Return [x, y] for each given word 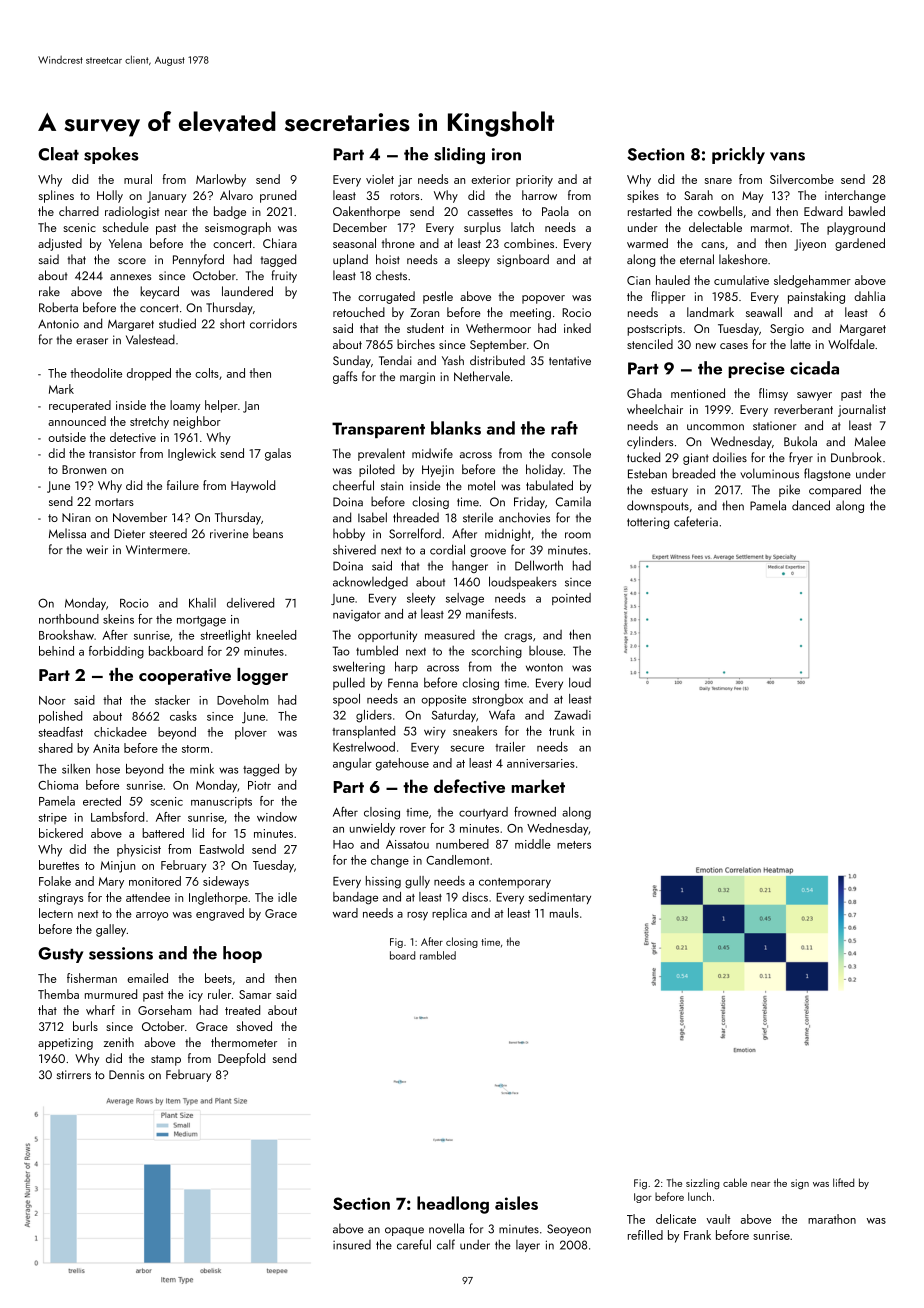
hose [108, 769]
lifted [843, 1182]
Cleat [58, 154]
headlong [453, 1205]
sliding [459, 156]
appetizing [65, 1044]
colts [207, 373]
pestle [438, 297]
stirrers [74, 1074]
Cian [638, 280]
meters [574, 845]
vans [787, 156]
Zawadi [572, 715]
